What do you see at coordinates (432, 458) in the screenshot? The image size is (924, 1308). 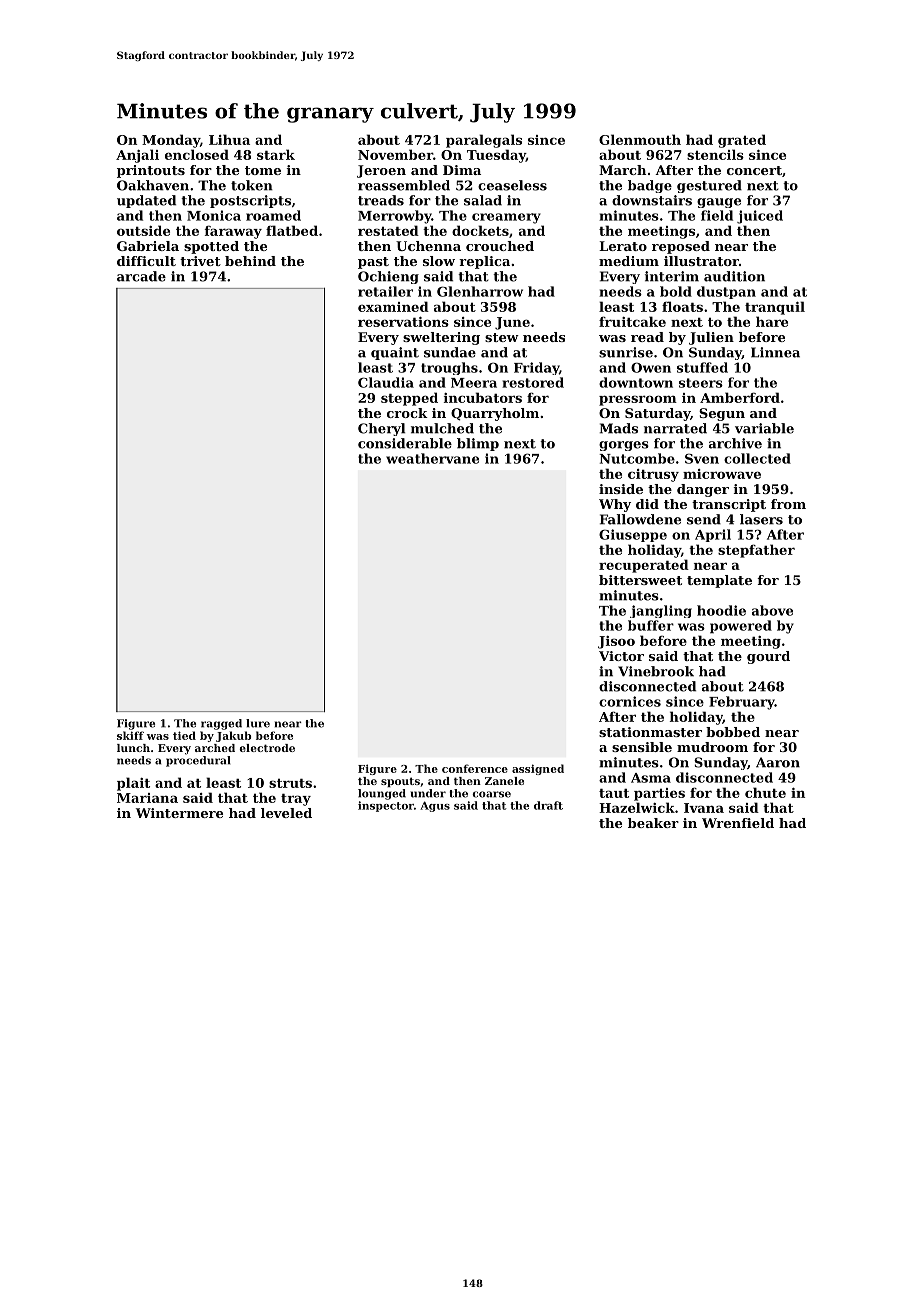 I see `weathervane` at bounding box center [432, 458].
